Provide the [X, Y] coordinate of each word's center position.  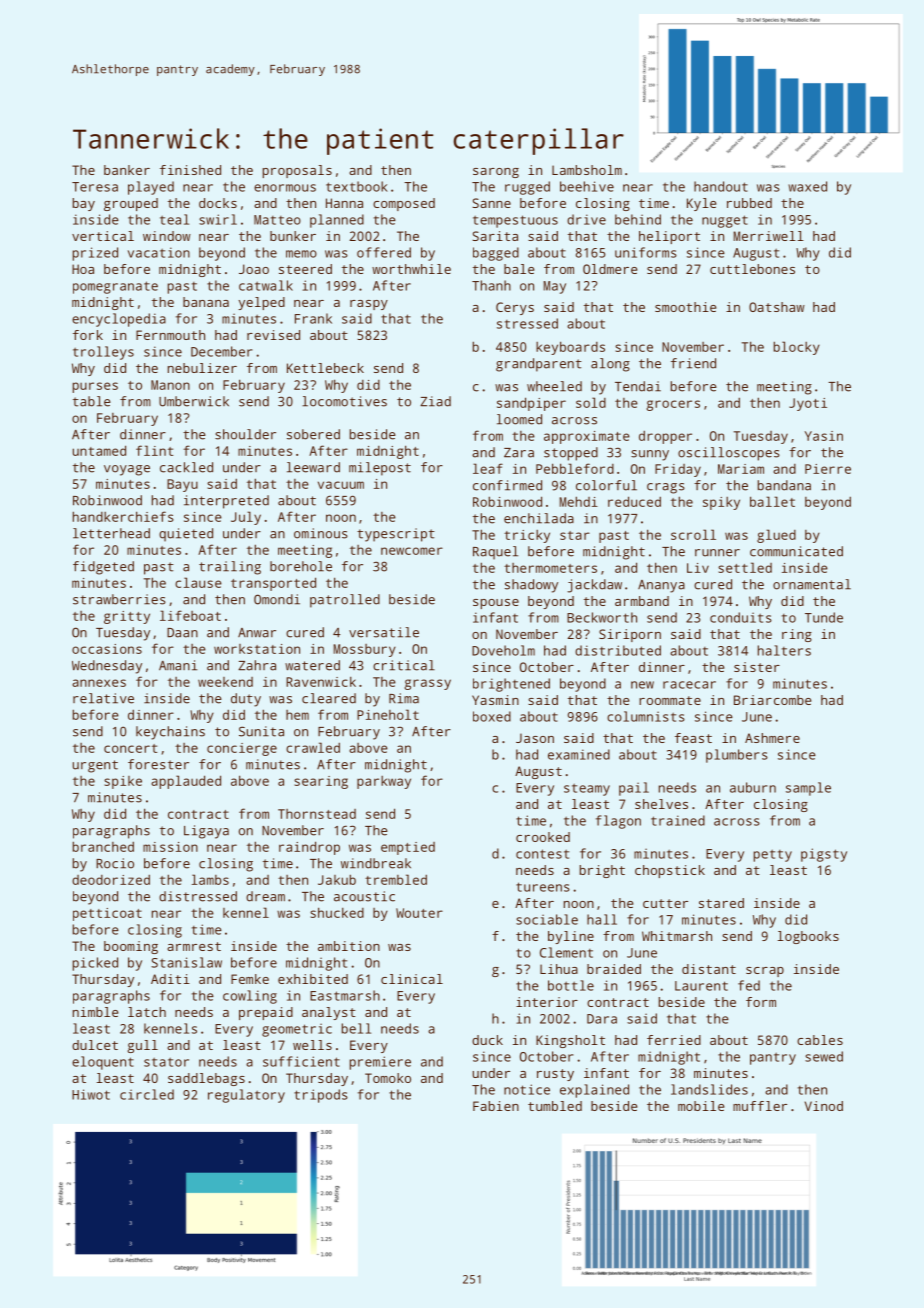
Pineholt [388, 714]
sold [591, 402]
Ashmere [772, 738]
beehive [587, 186]
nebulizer [202, 368]
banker [127, 170]
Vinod [824, 1106]
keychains [170, 733]
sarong [496, 173]
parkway [384, 782]
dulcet [95, 1045]
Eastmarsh [345, 995]
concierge [242, 749]
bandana [784, 485]
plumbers [737, 756]
